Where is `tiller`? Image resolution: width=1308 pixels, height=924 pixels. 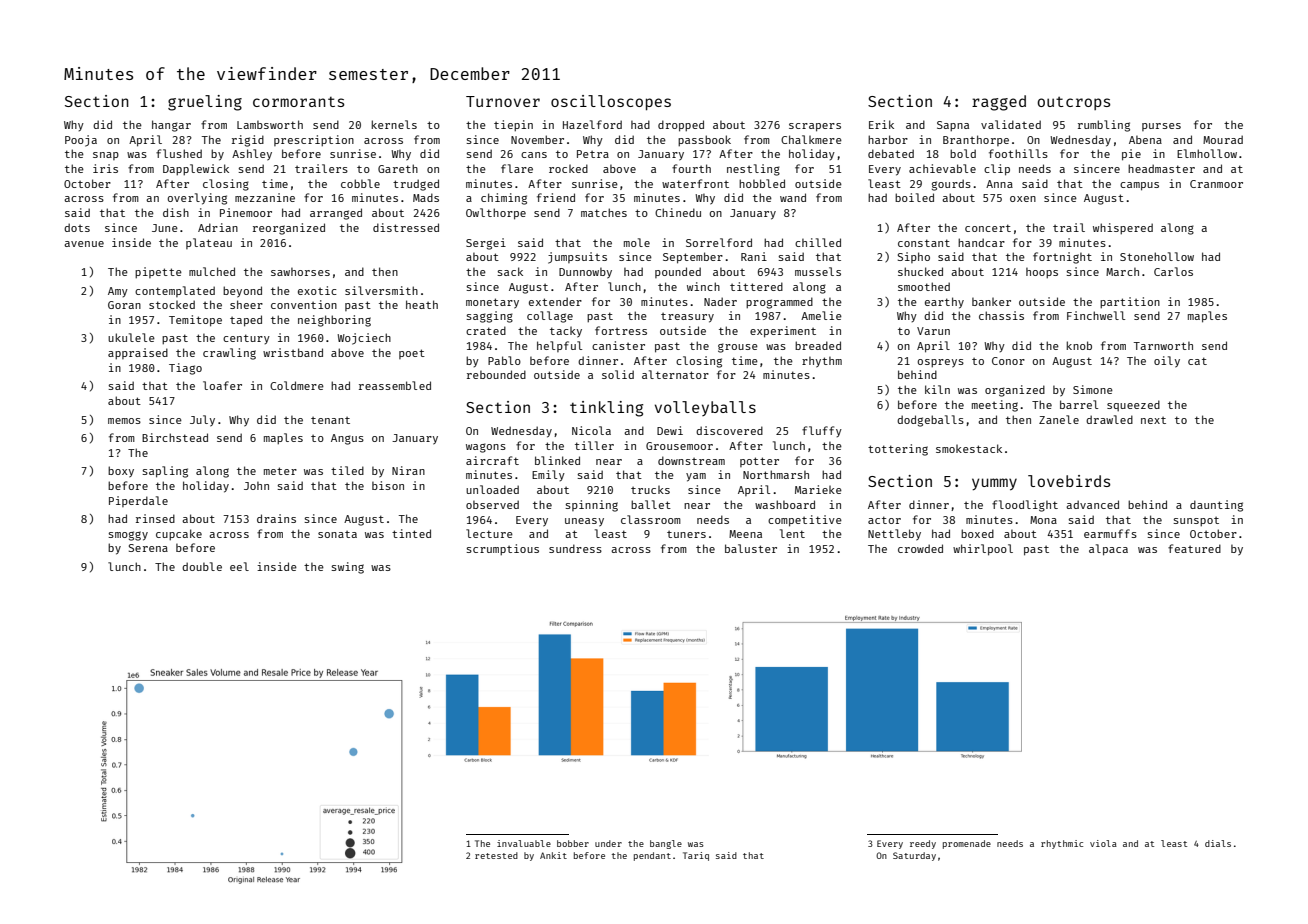 tiller is located at coordinates (594, 445).
